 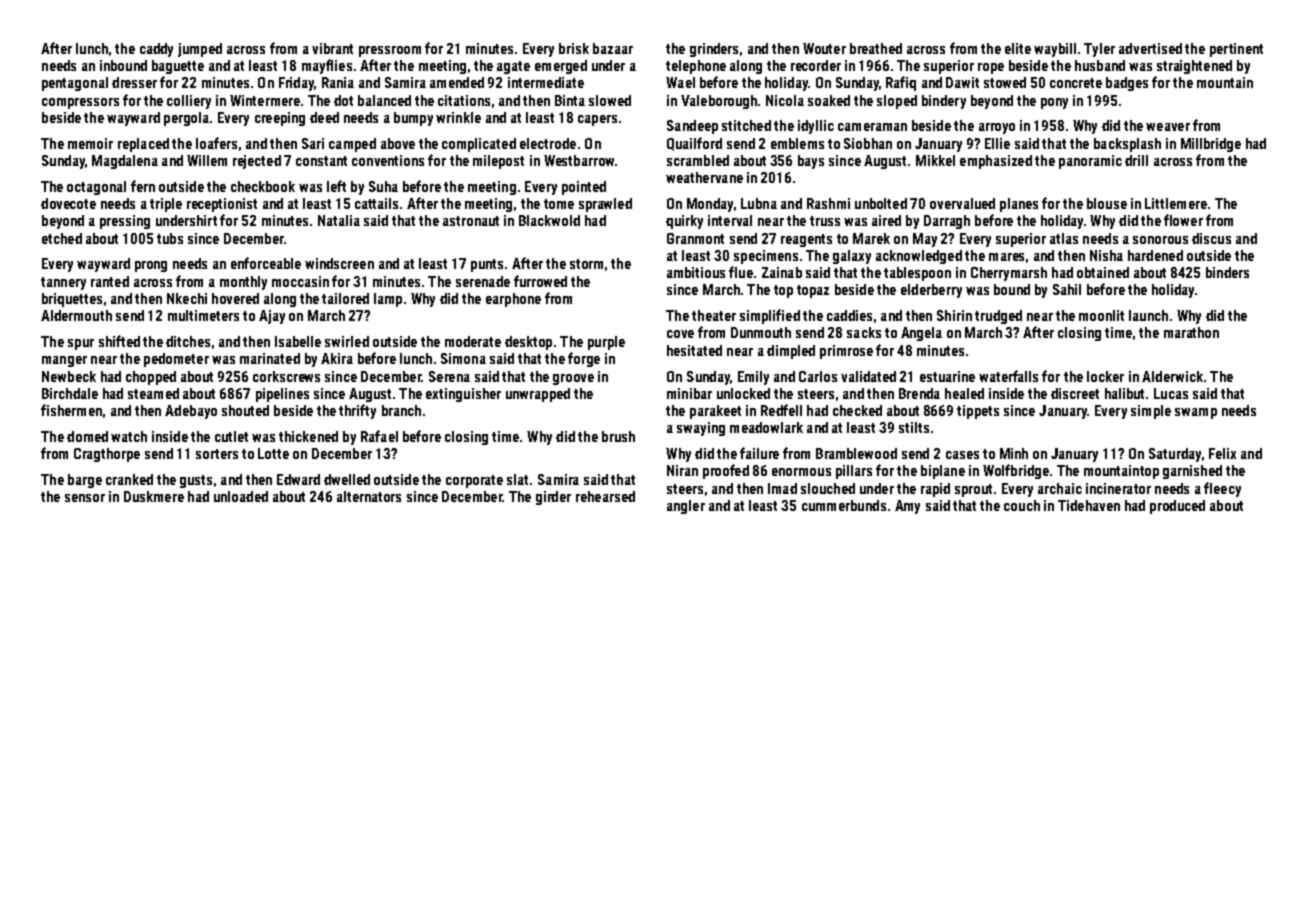 I want to click on alternators, so click(x=369, y=496).
